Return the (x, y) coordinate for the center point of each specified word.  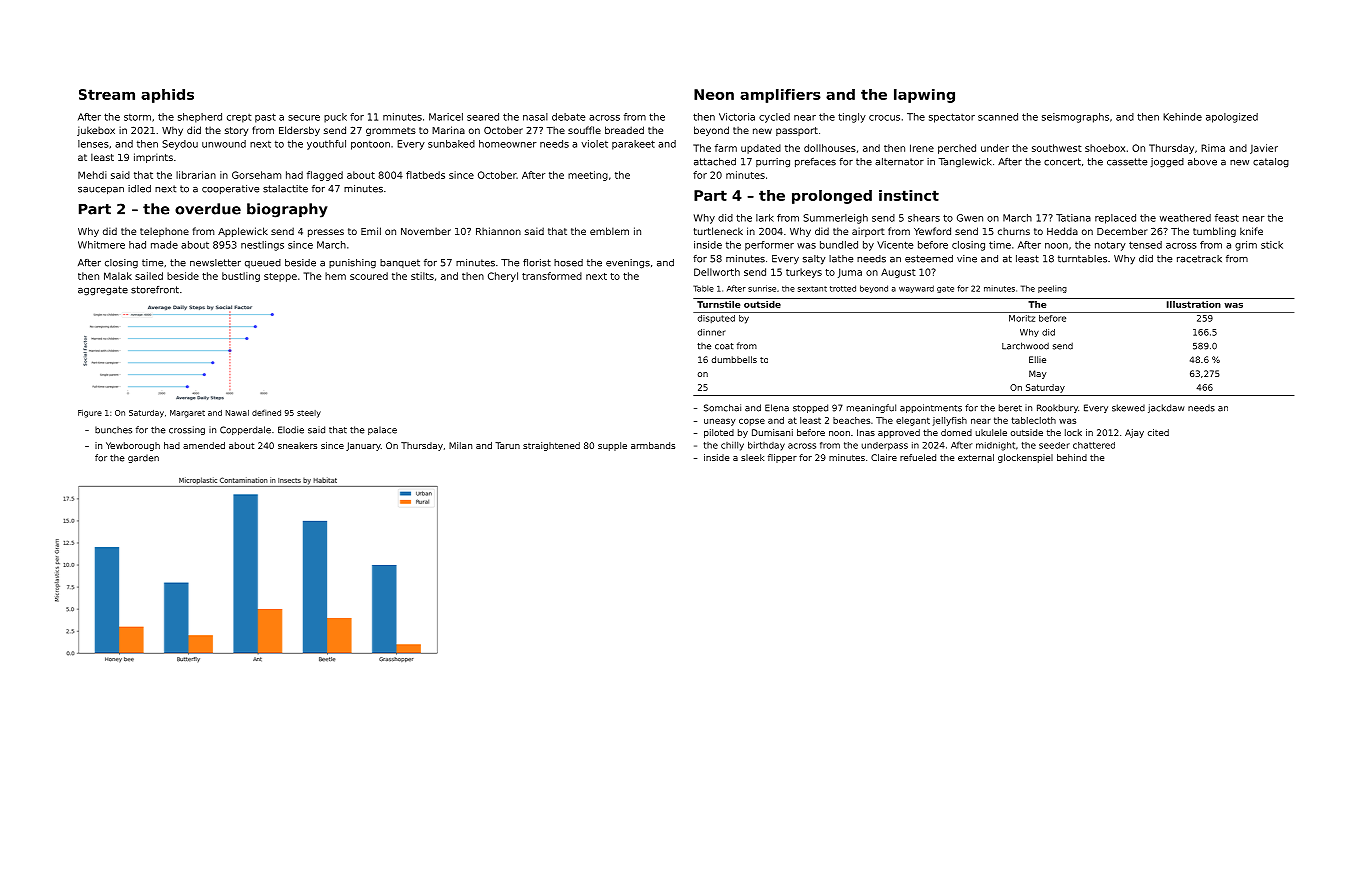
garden (143, 459)
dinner (712, 332)
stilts (422, 276)
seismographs (1075, 118)
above (1202, 162)
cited (1158, 432)
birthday (766, 446)
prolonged (832, 197)
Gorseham (256, 175)
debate (568, 117)
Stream (107, 94)
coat (724, 346)
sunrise (762, 288)
